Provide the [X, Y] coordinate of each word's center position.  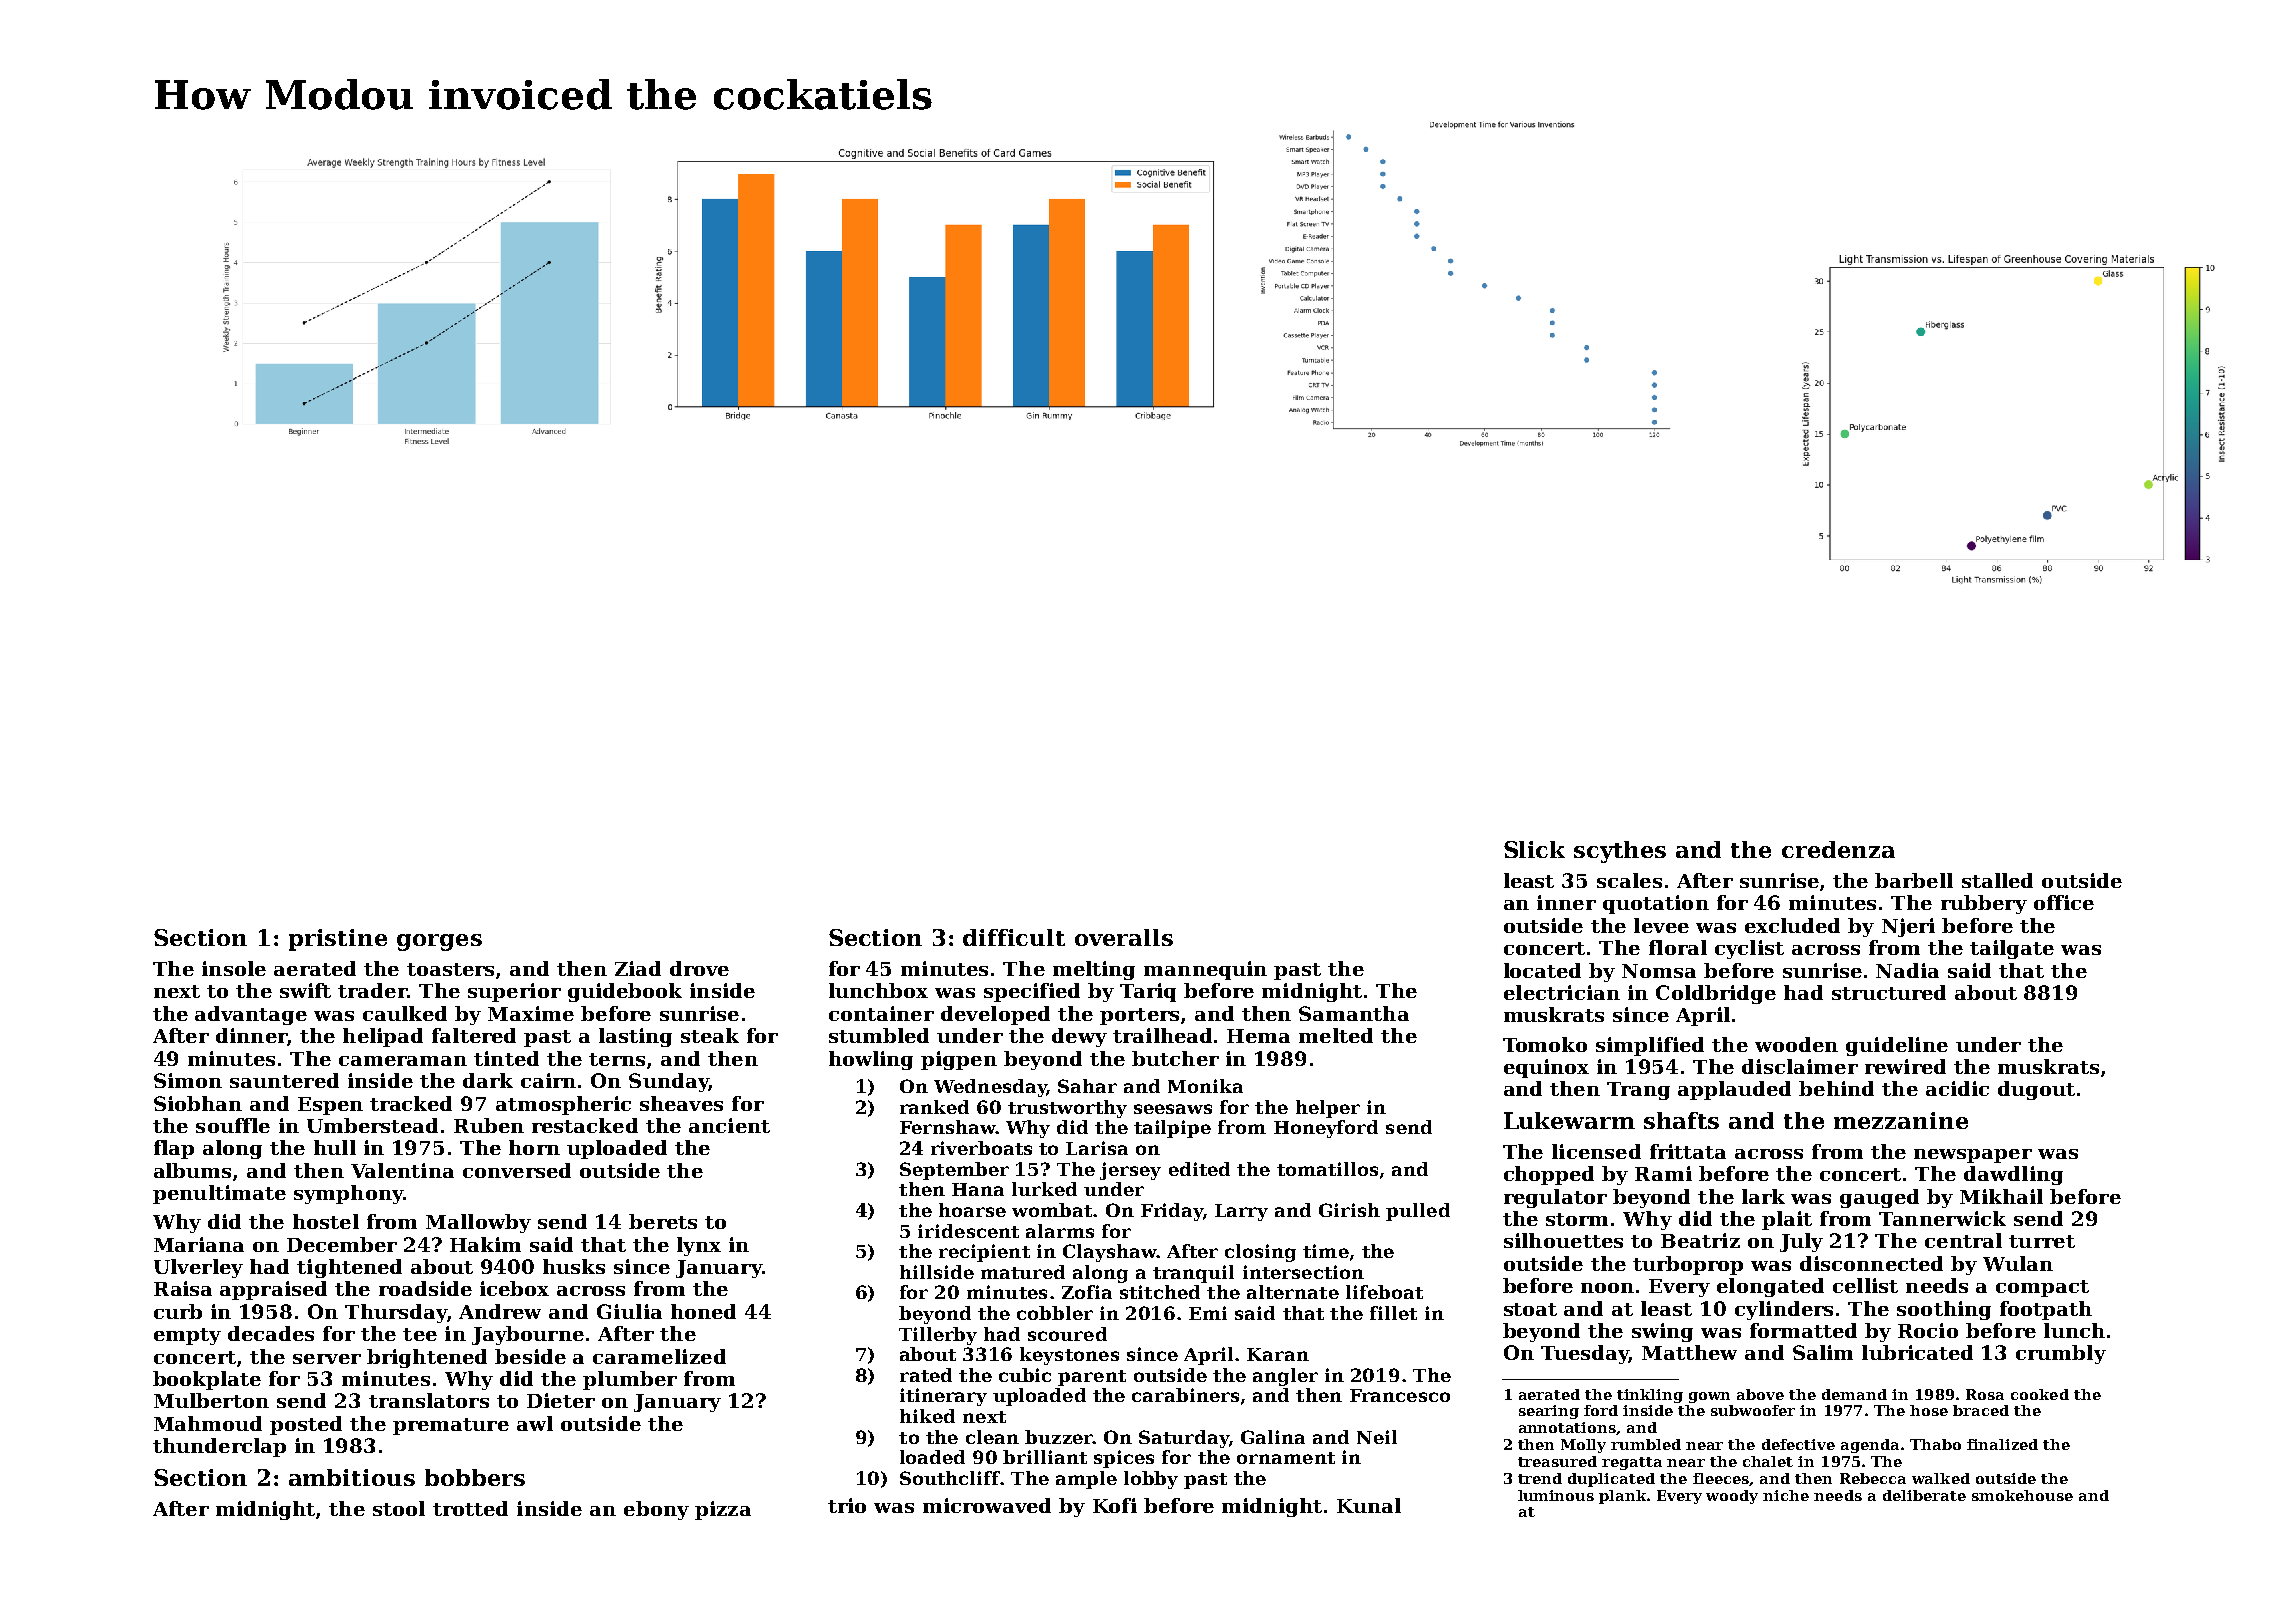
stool [399, 1508]
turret [2042, 1241]
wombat [1052, 1210]
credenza [1838, 849]
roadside [425, 1288]
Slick [1534, 849]
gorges [439, 942]
